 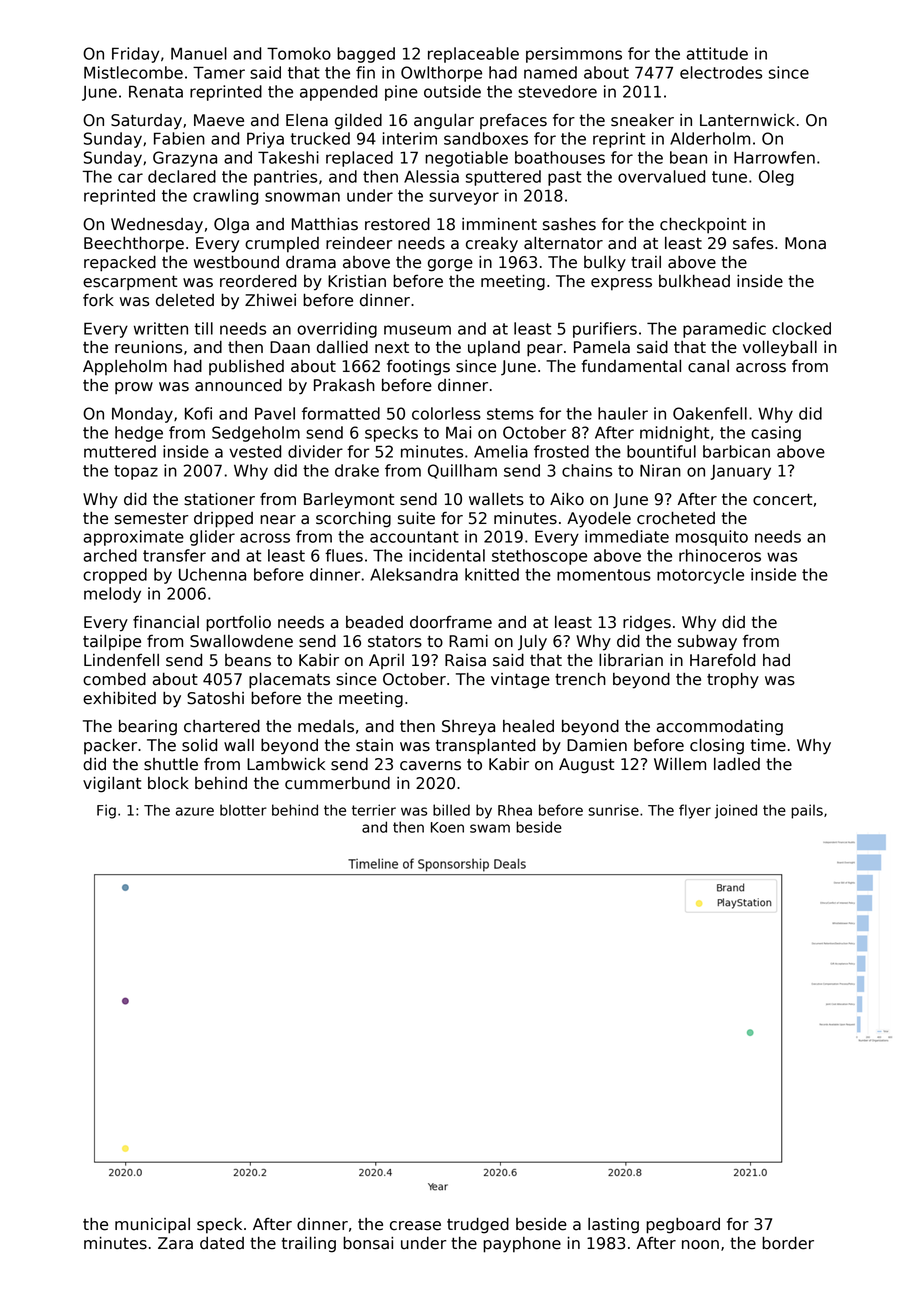 What do you see at coordinates (152, 1226) in the screenshot?
I see `municipal` at bounding box center [152, 1226].
